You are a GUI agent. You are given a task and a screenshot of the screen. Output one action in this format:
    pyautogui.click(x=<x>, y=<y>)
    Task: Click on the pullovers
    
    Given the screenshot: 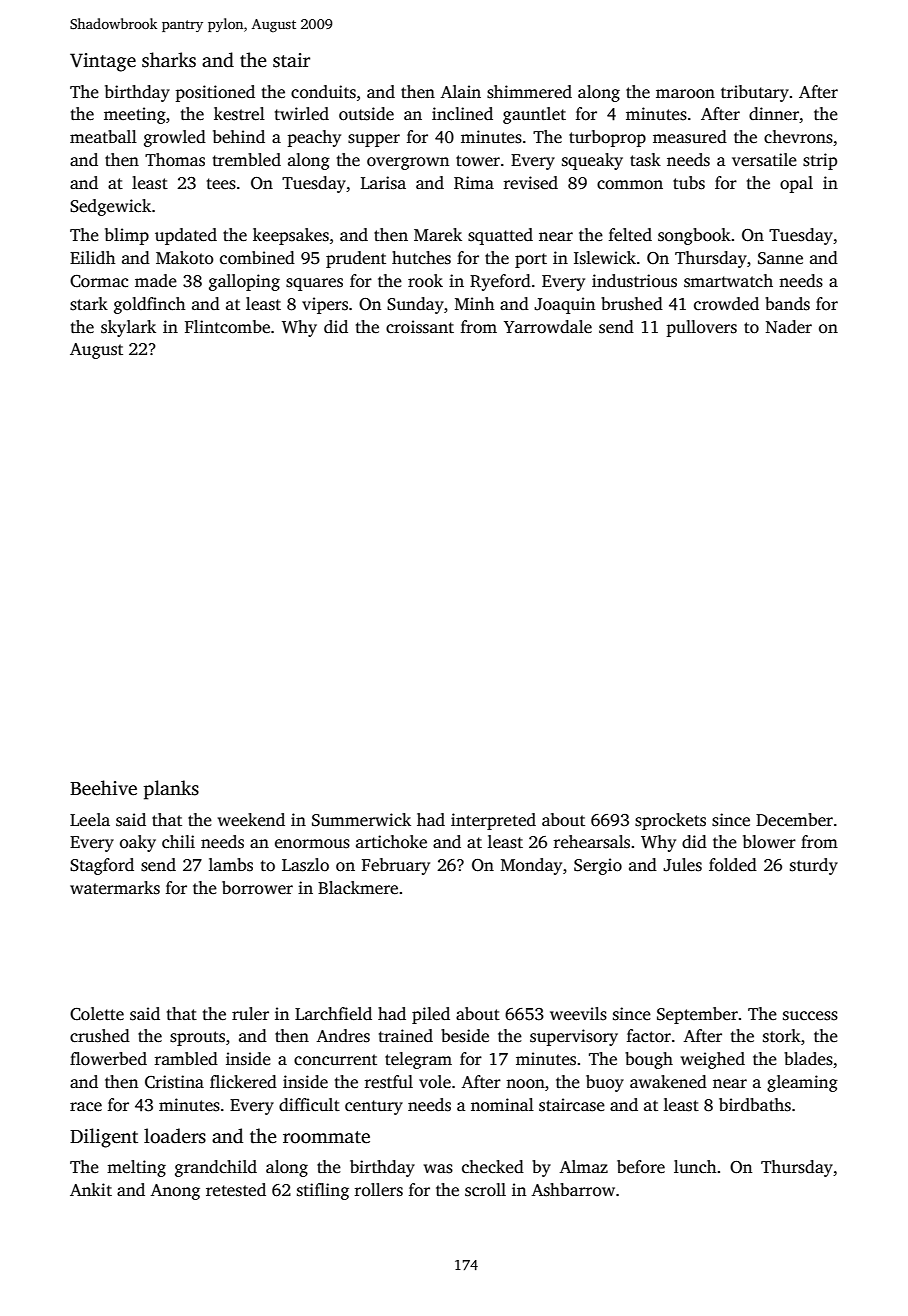 What is the action you would take?
    pyautogui.click(x=702, y=328)
